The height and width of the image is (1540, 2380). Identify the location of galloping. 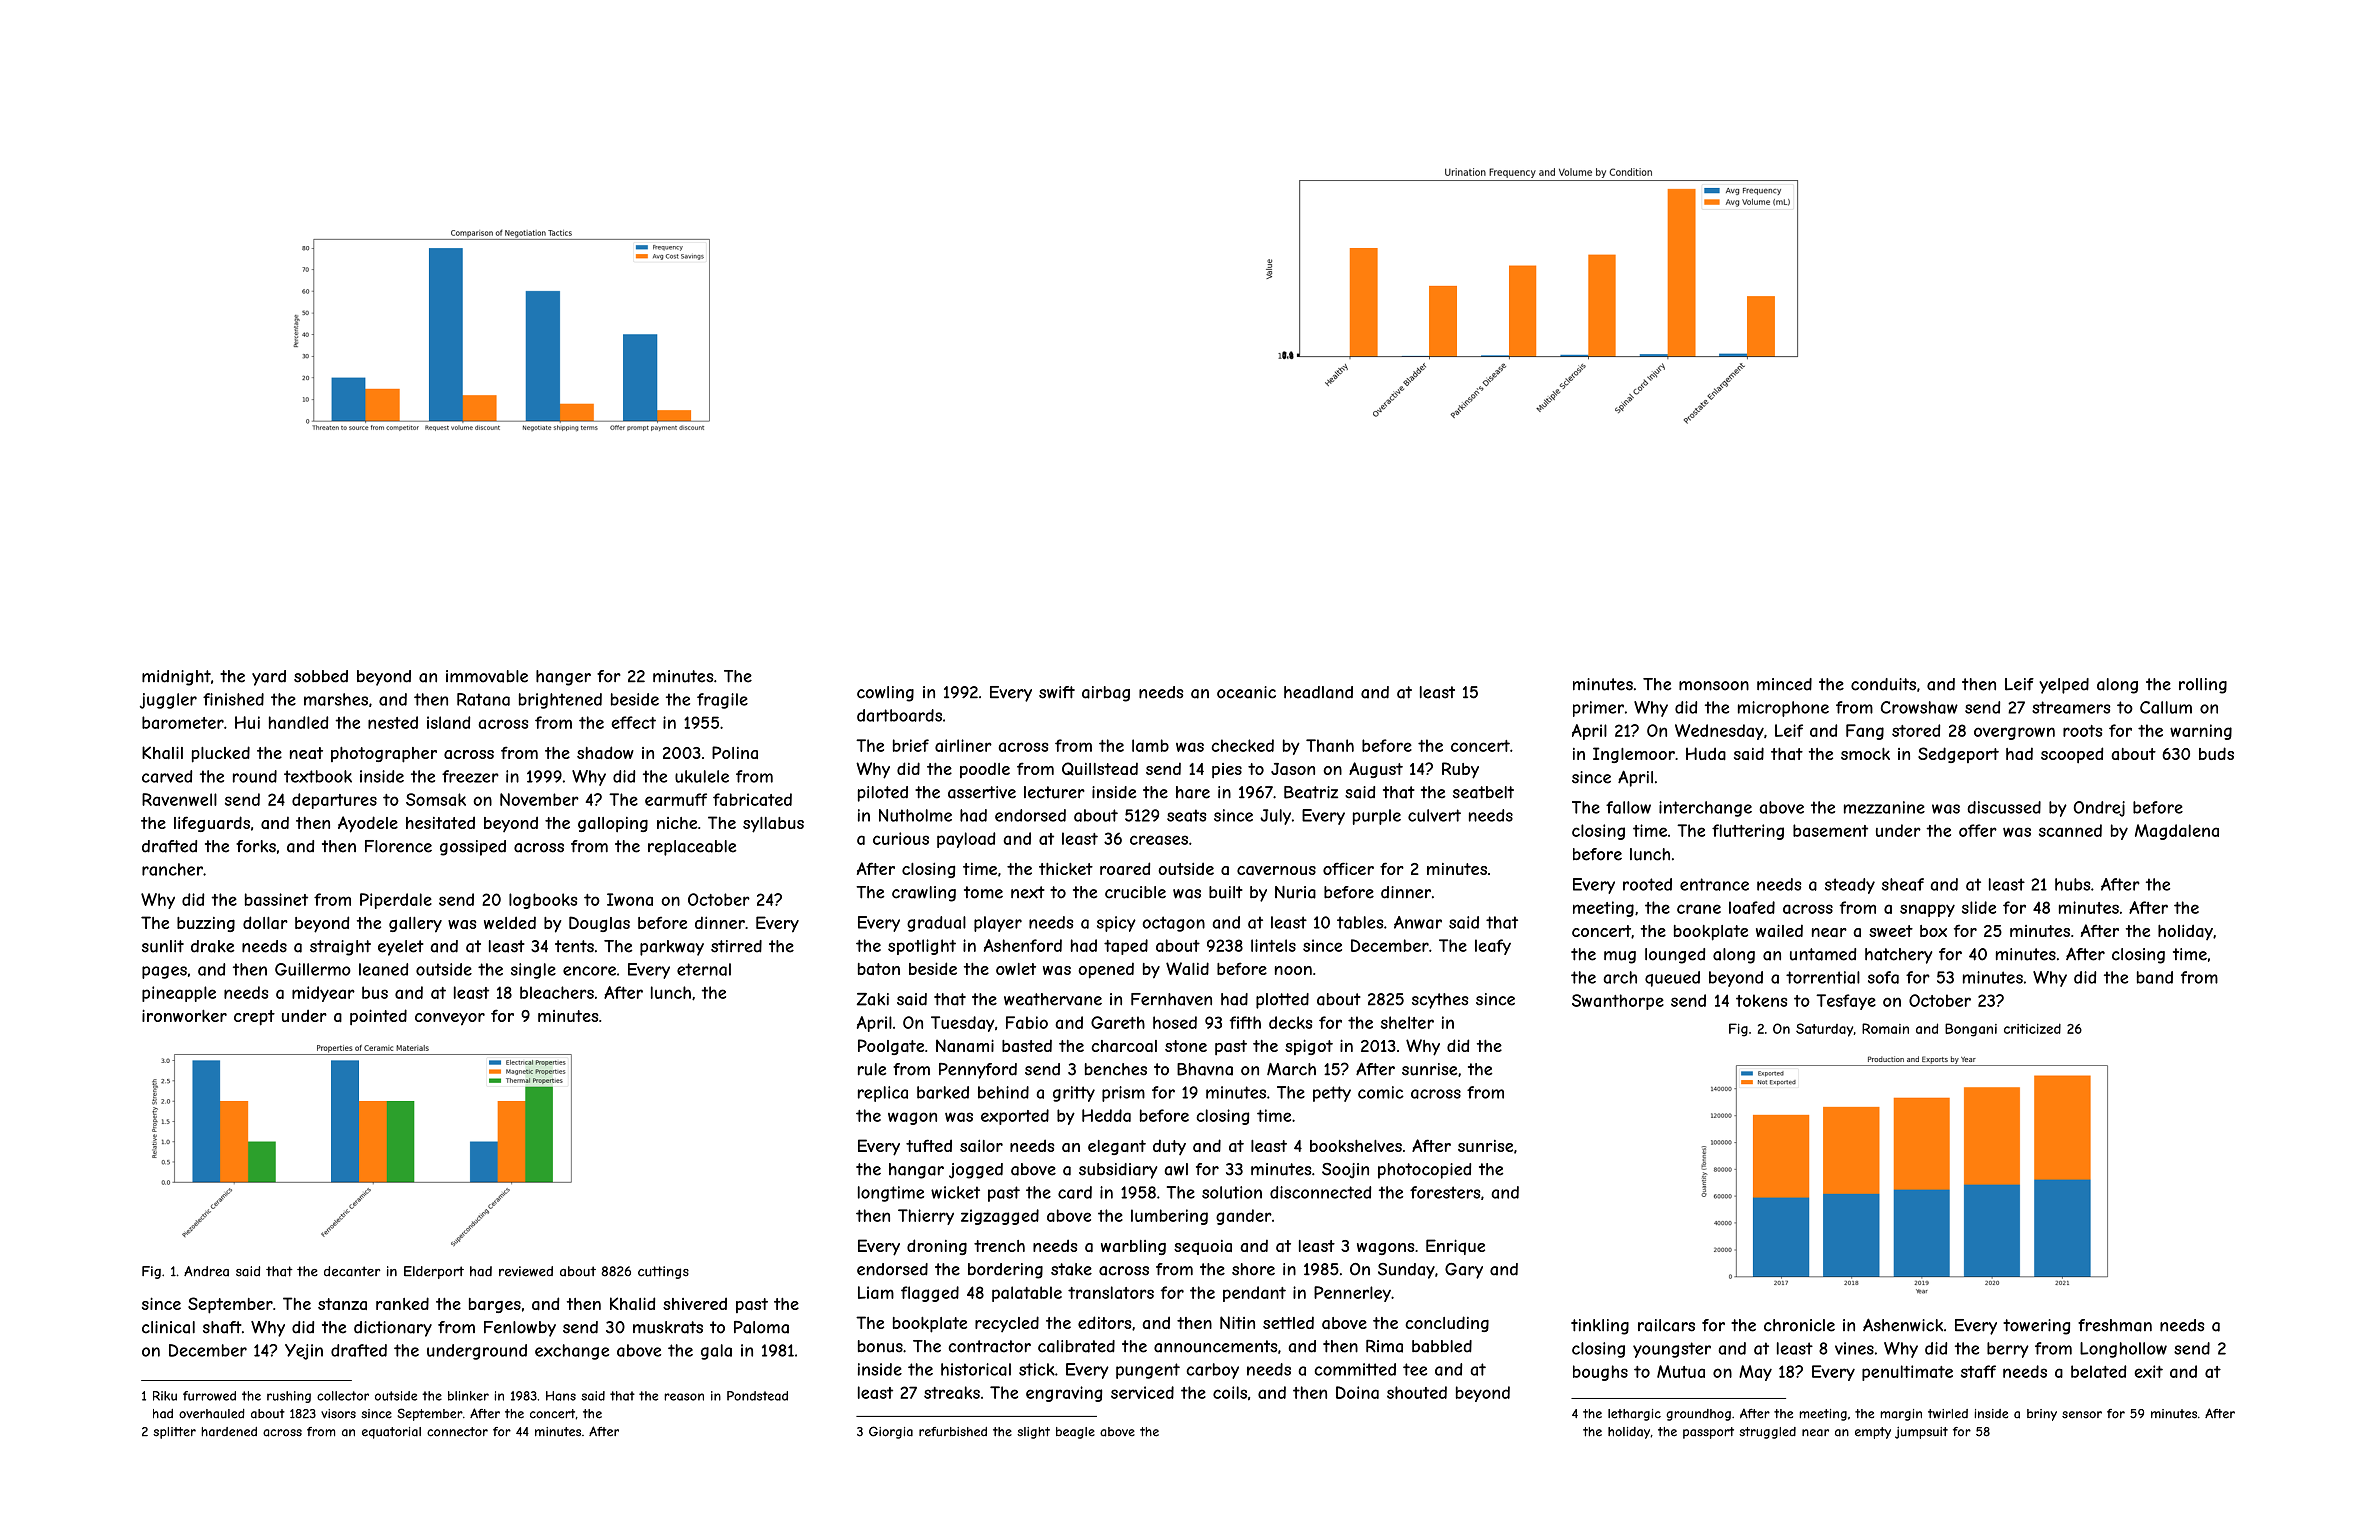
(613, 824).
